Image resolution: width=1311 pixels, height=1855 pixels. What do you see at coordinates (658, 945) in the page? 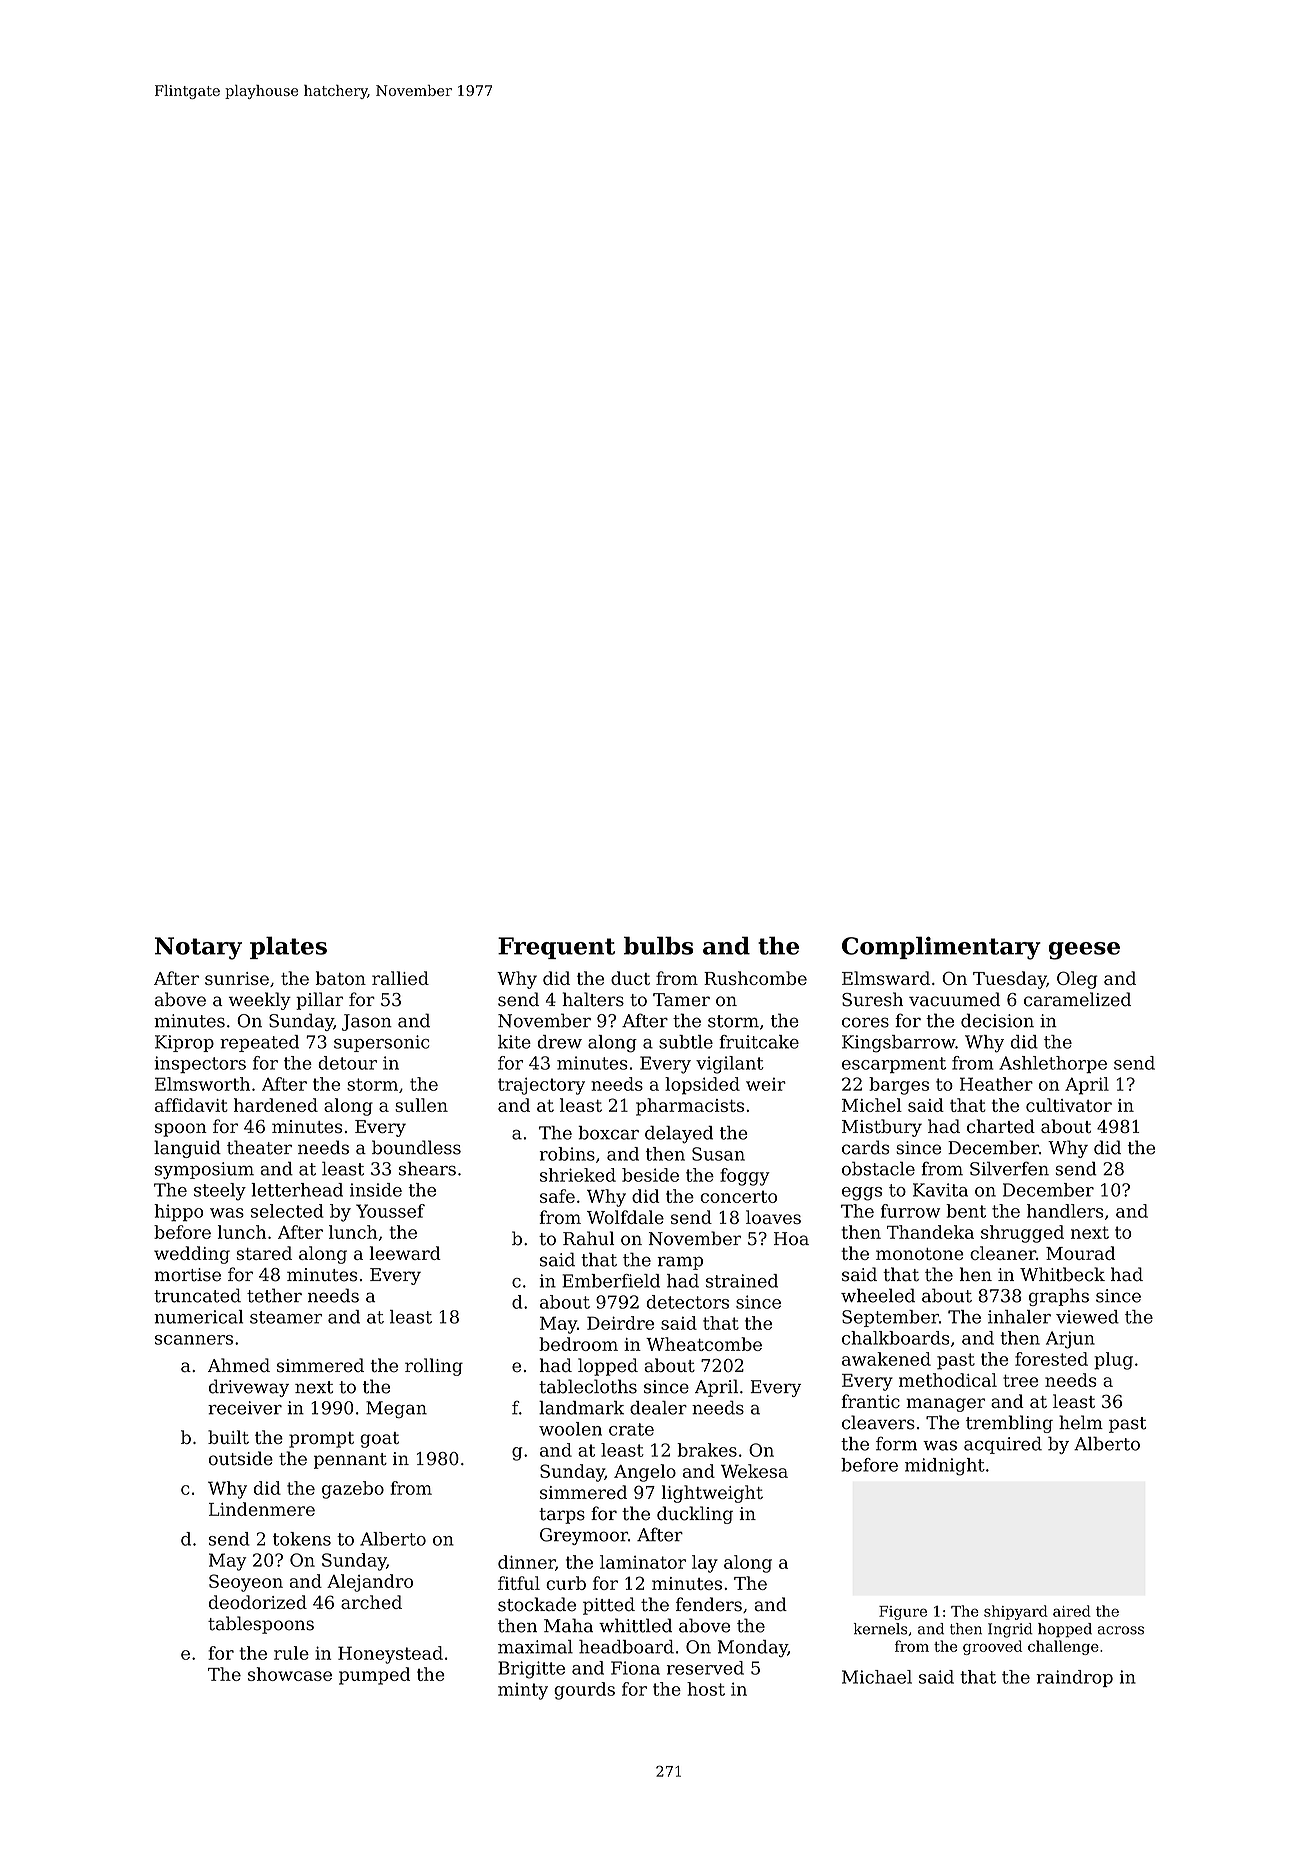
I see `bulbs` at bounding box center [658, 945].
